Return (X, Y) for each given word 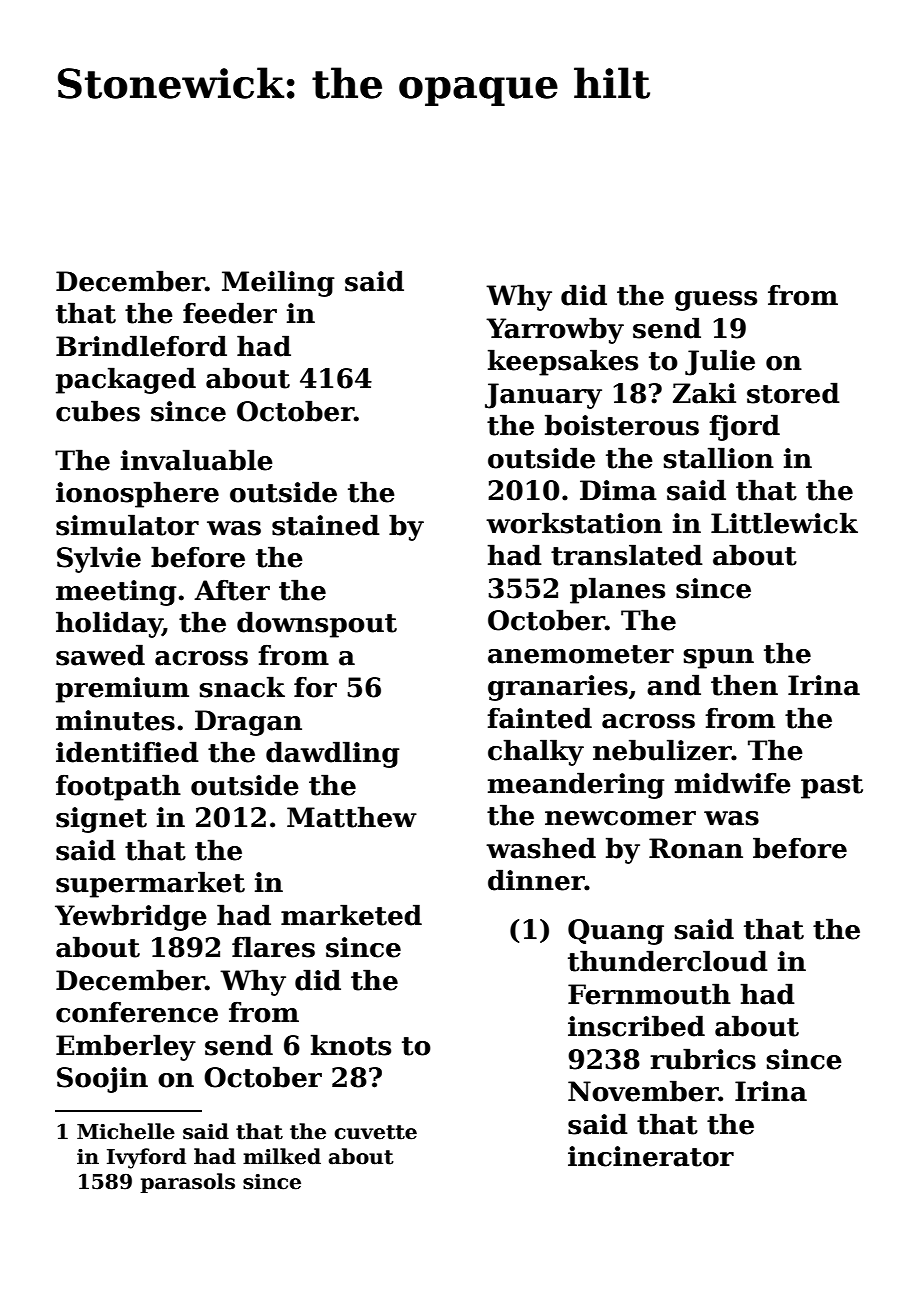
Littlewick (784, 523)
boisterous (622, 425)
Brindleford (141, 346)
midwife (733, 783)
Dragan (248, 723)
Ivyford (146, 1158)
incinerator (651, 1156)
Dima (618, 490)
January (543, 396)
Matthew (352, 817)
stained (326, 525)
